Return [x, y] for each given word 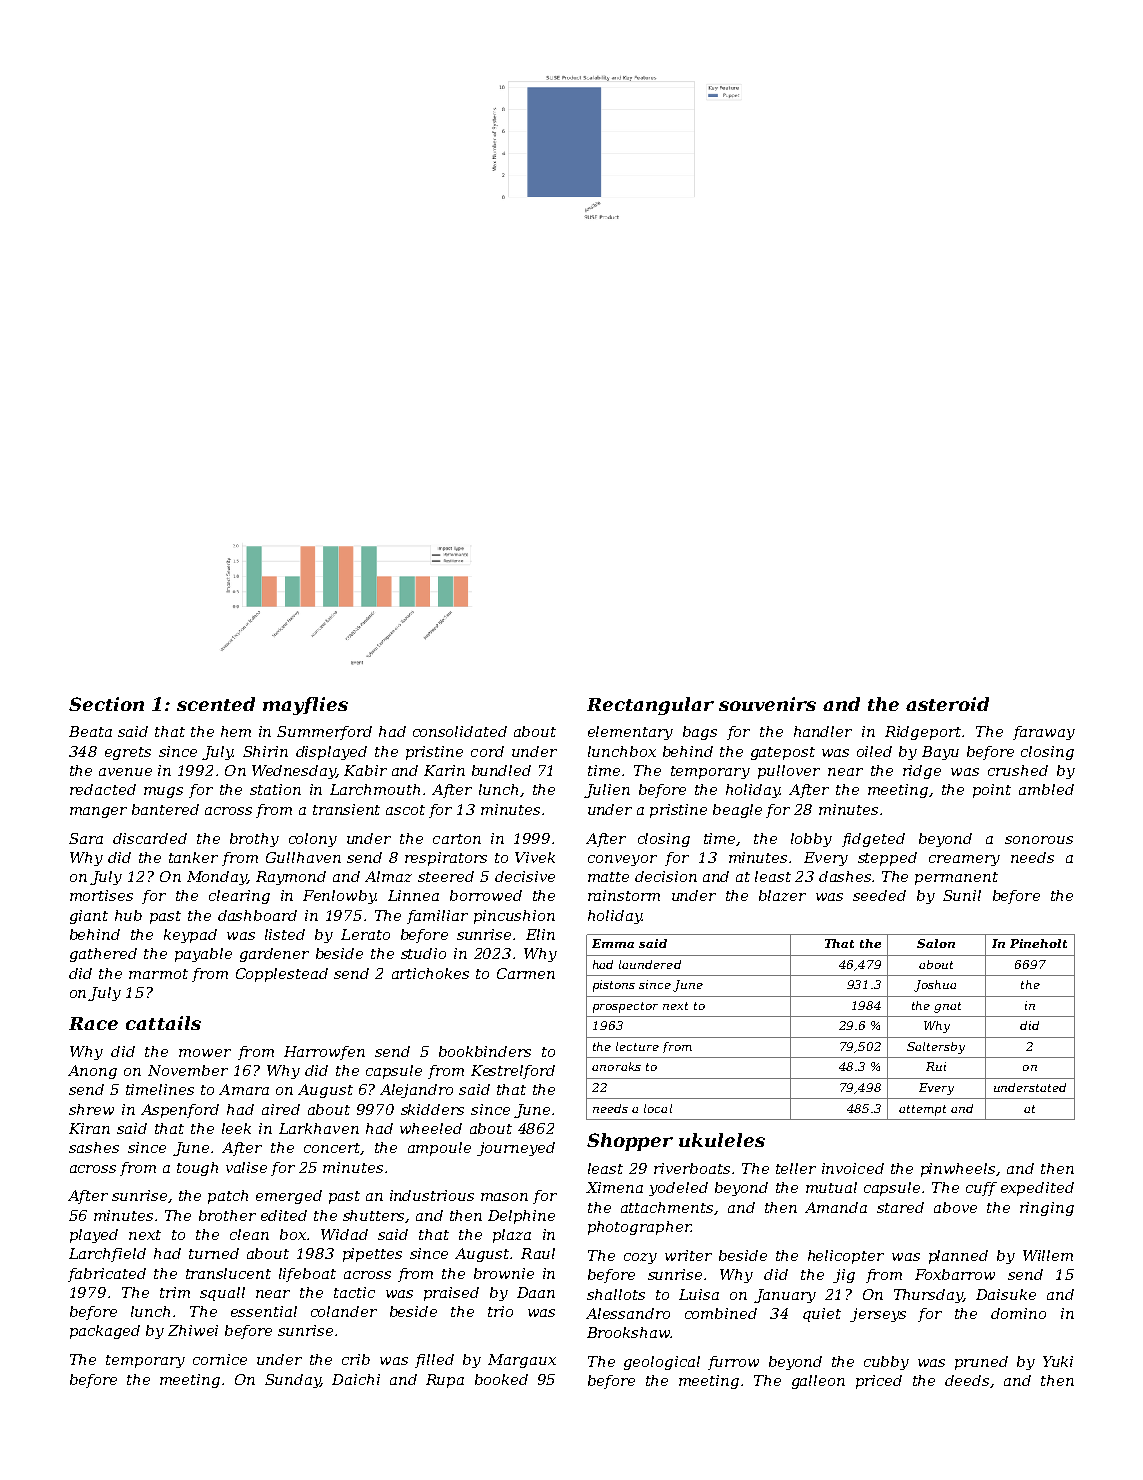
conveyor [622, 860]
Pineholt [1038, 943]
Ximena [614, 1187]
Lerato [365, 934]
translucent [228, 1273]
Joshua [935, 986]
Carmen [526, 973]
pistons [614, 986]
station [275, 789]
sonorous [1039, 840]
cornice [220, 1359]
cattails [163, 1023]
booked [501, 1379]
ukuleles [722, 1140]
